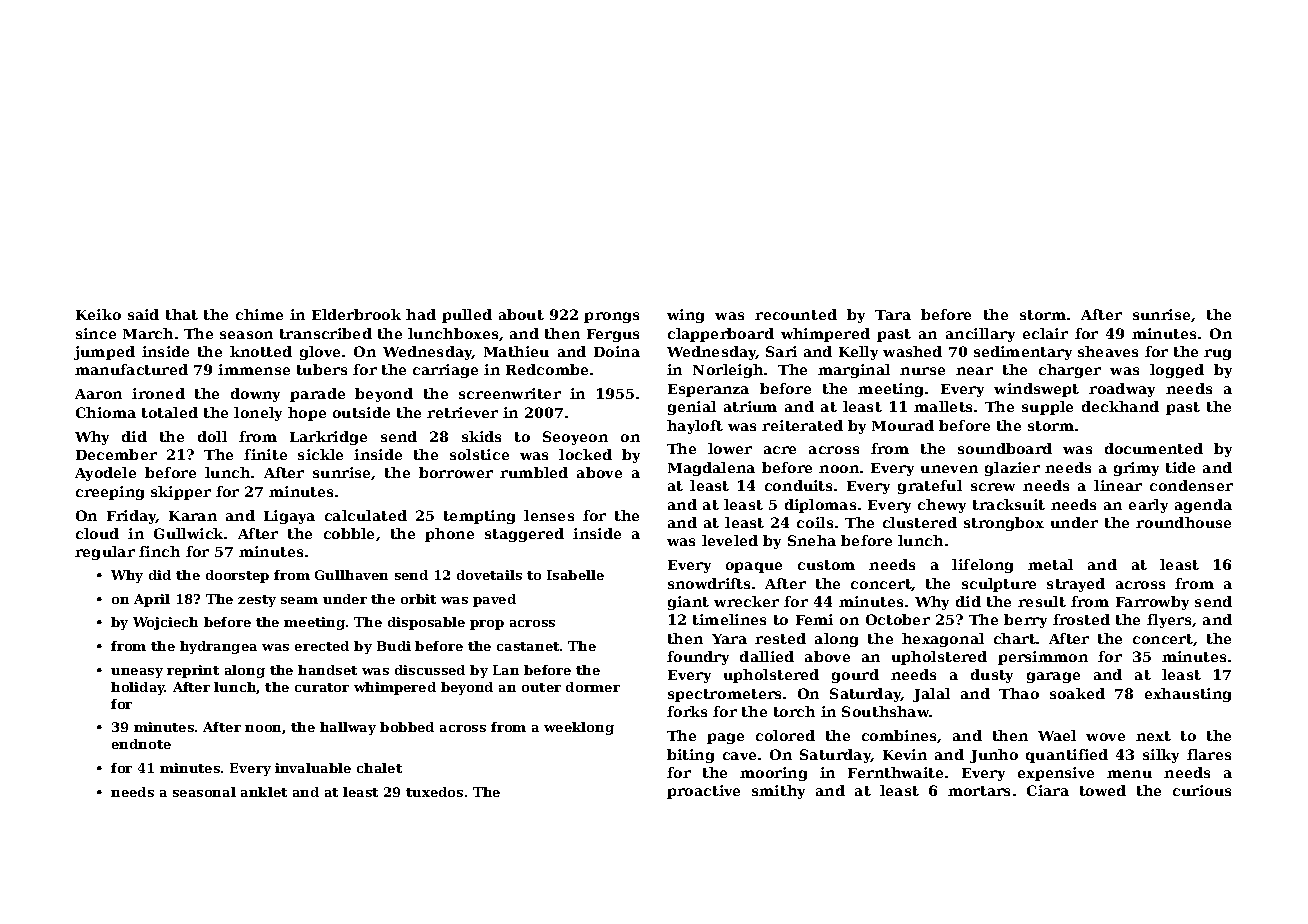  What do you see at coordinates (617, 351) in the page?
I see `Doina` at bounding box center [617, 351].
